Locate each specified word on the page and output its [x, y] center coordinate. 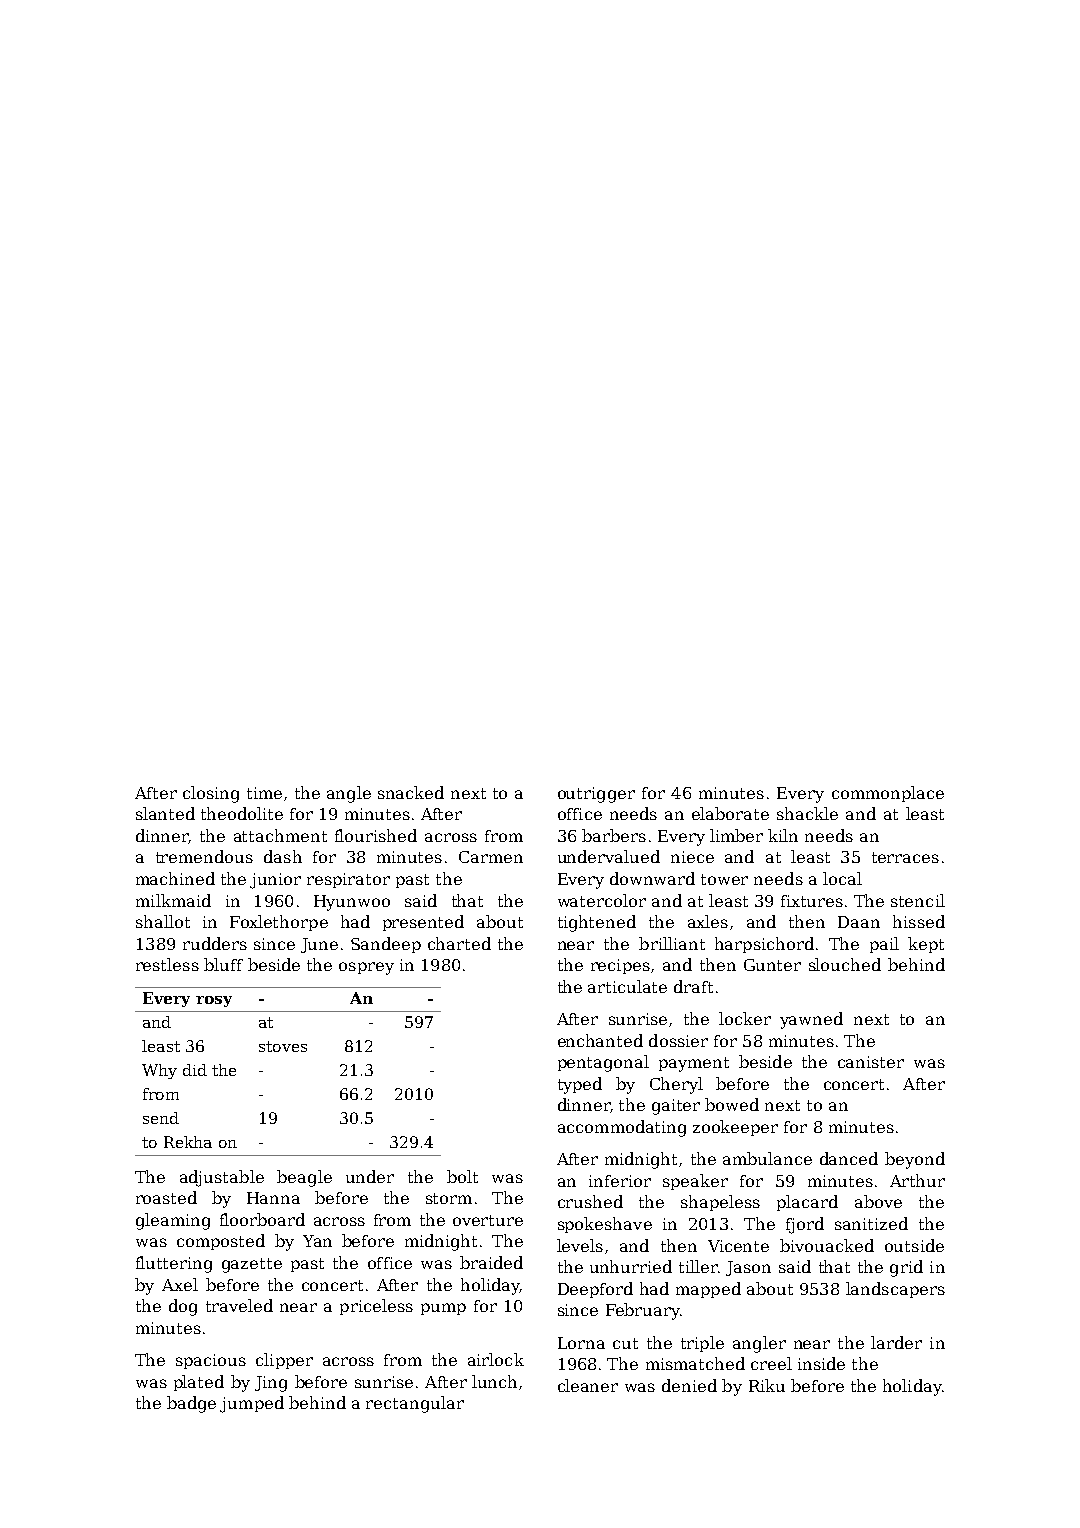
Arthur [917, 1180]
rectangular [415, 1404]
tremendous [204, 856]
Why [159, 1071]
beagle [304, 1178]
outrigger [596, 795]
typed [580, 1085]
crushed [590, 1201]
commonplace [888, 794]
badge [191, 1404]
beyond [915, 1160]
